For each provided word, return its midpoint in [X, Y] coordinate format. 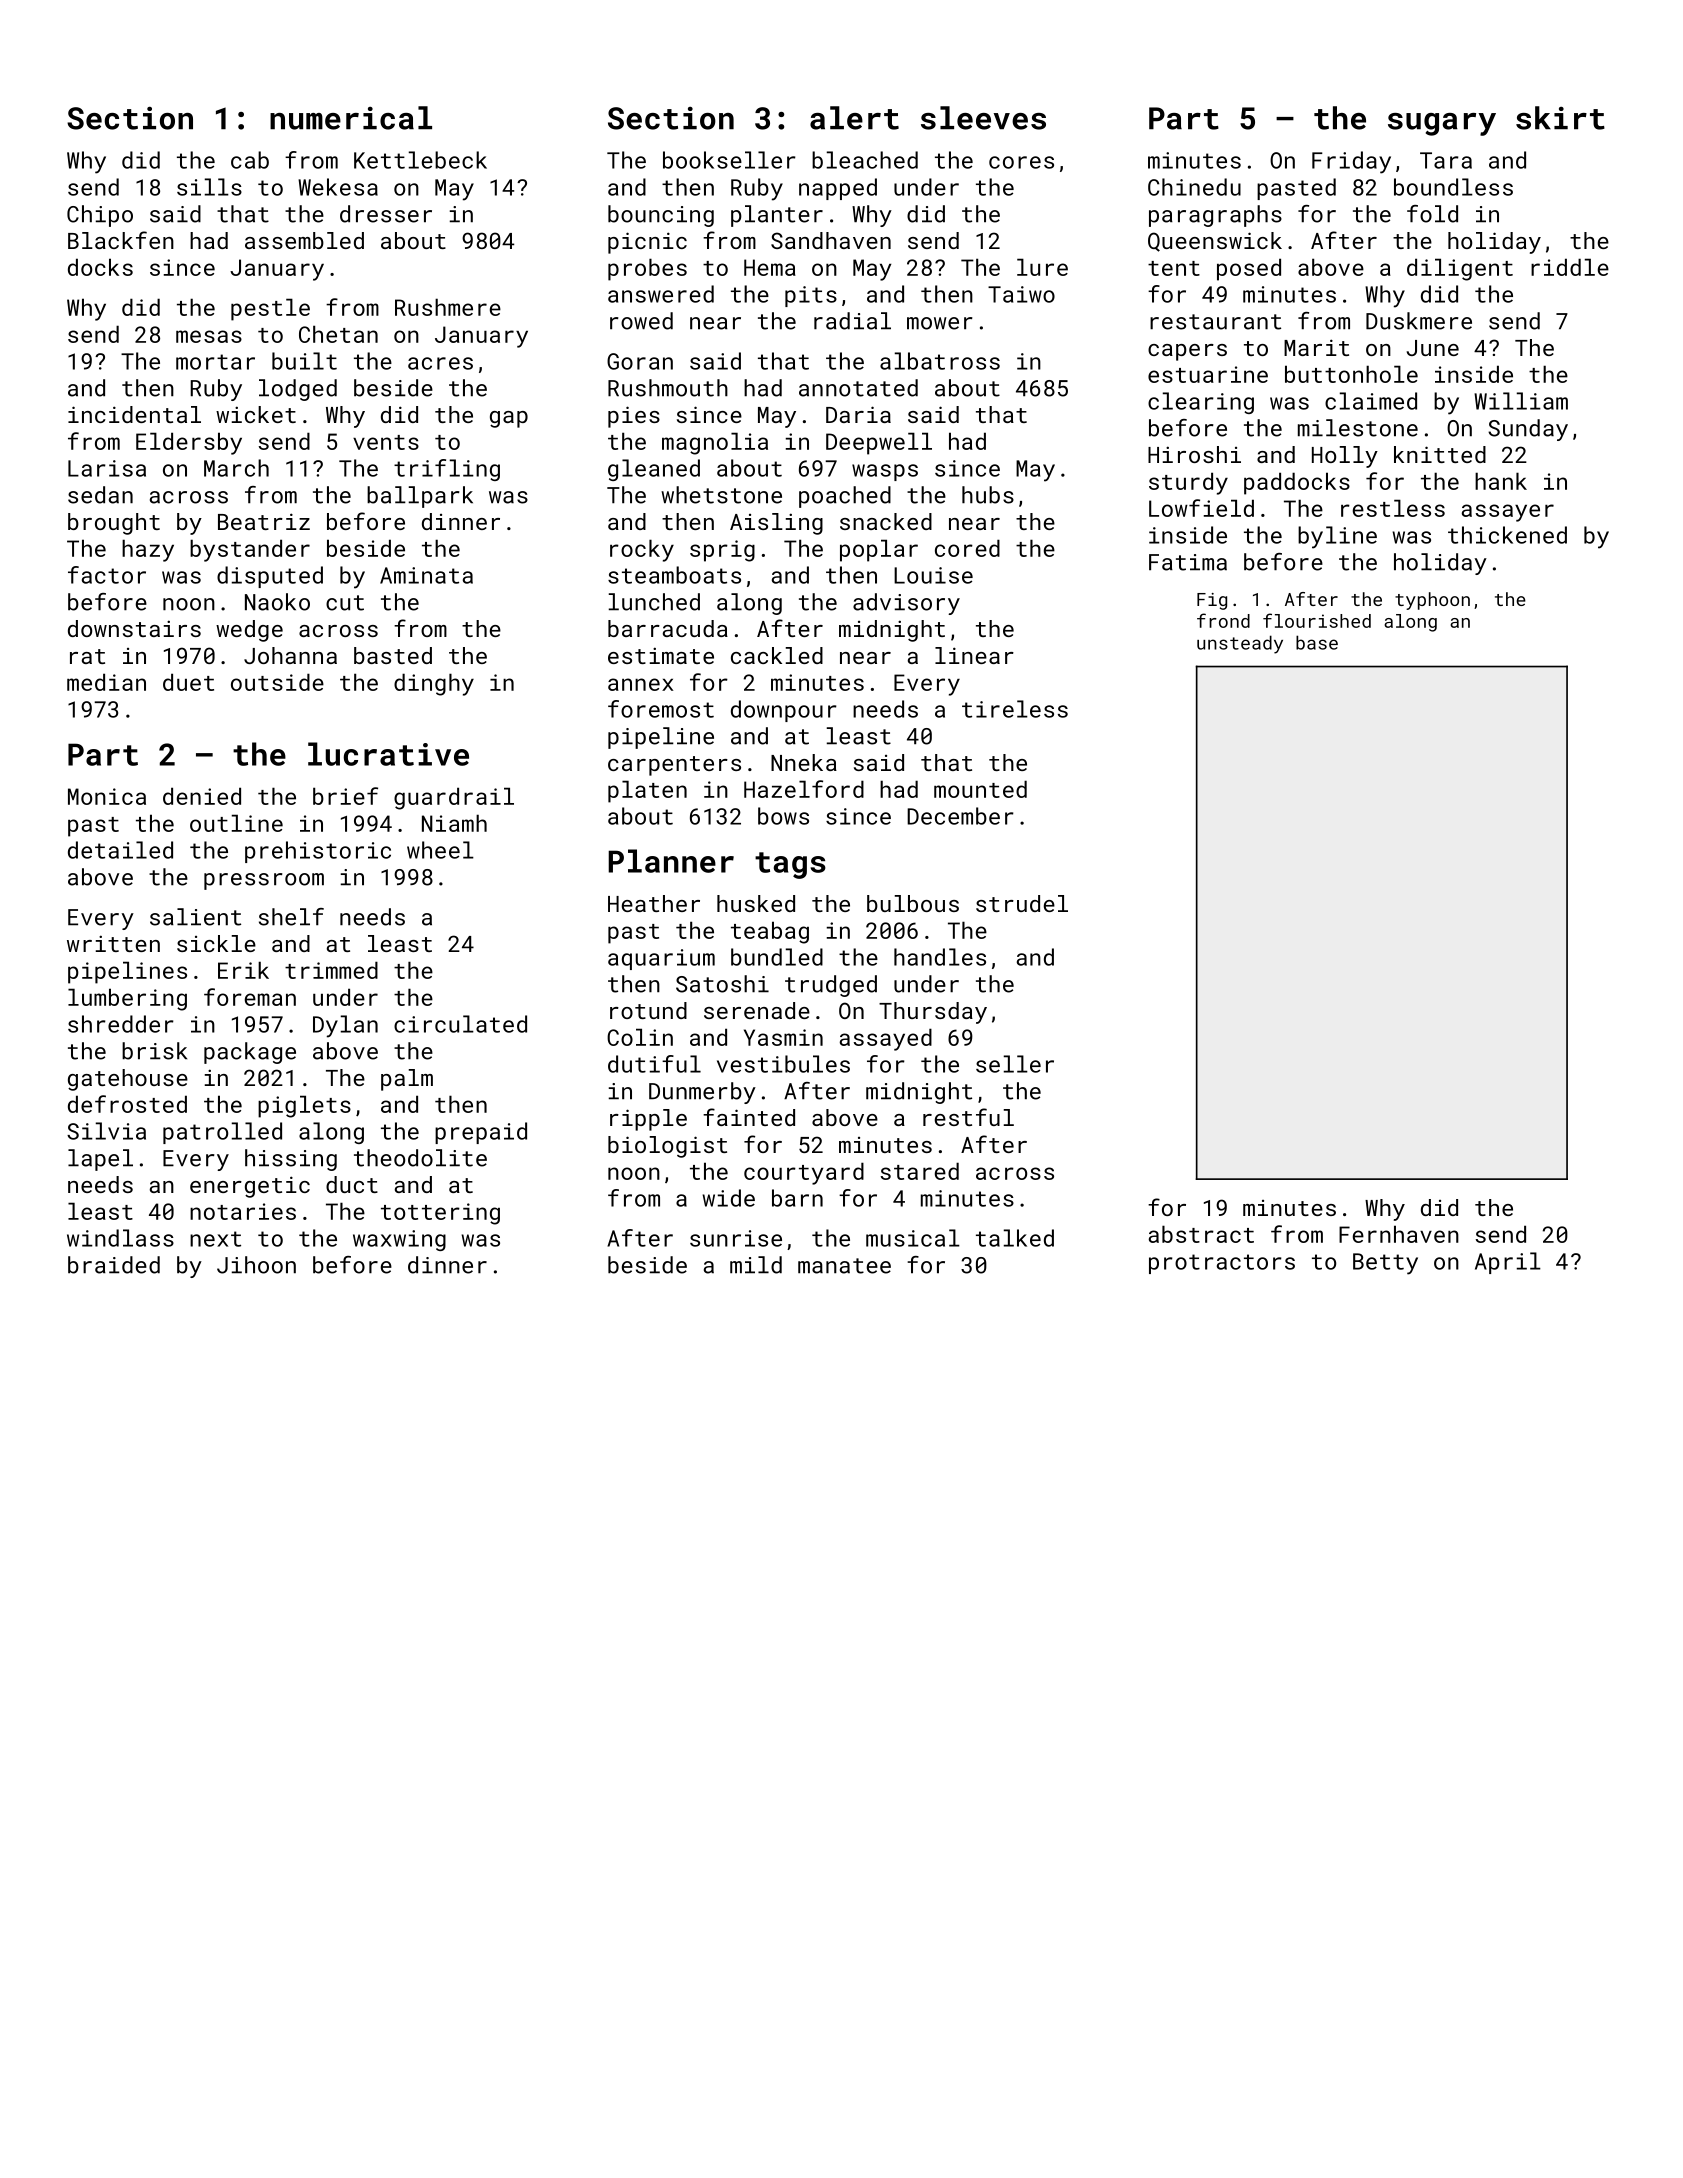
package [250, 1053]
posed [1249, 269]
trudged [831, 986]
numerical [351, 118]
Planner [671, 861]
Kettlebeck [420, 160]
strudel [1022, 903]
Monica [107, 796]
